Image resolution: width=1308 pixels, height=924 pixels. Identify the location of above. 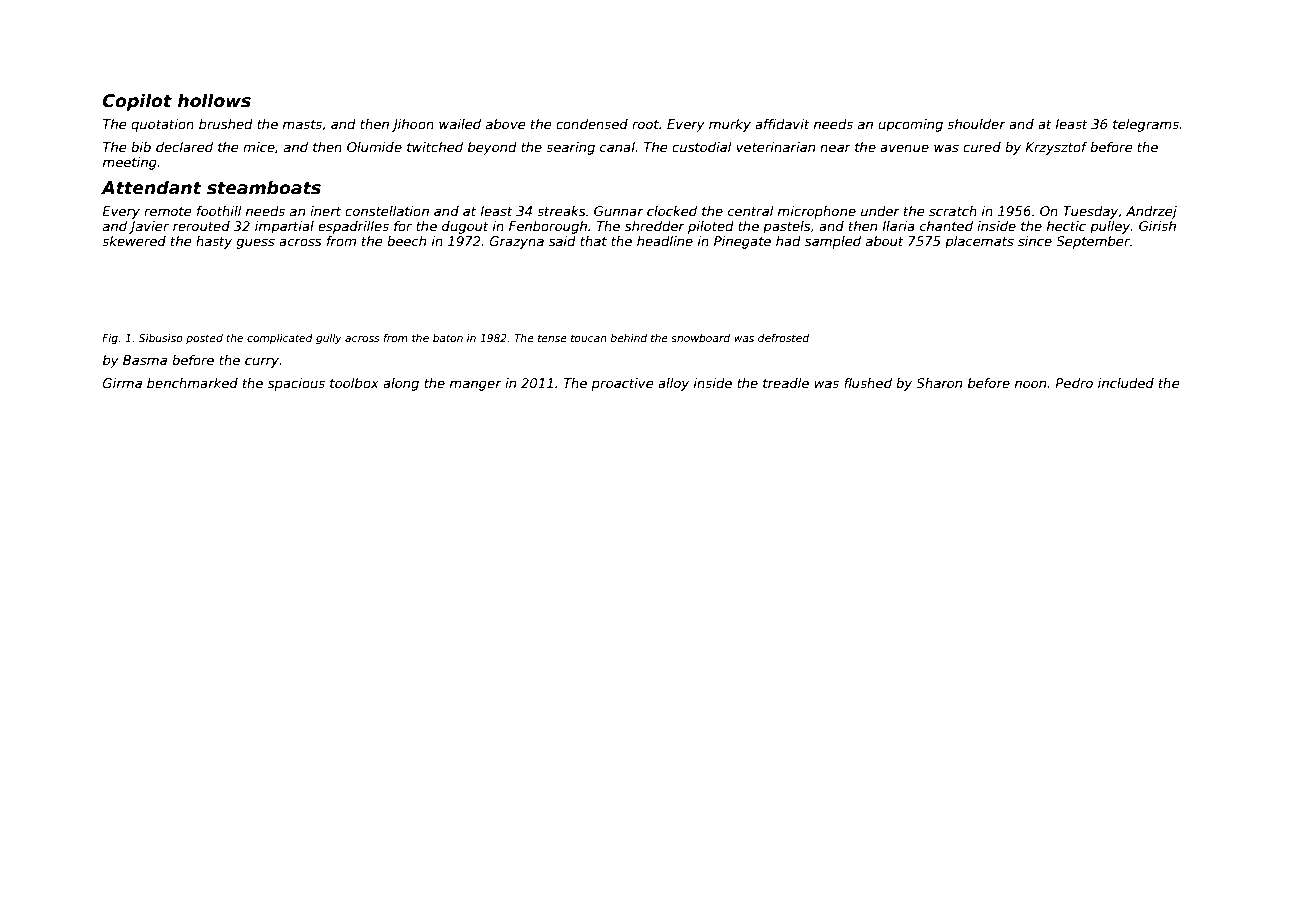
(506, 124).
